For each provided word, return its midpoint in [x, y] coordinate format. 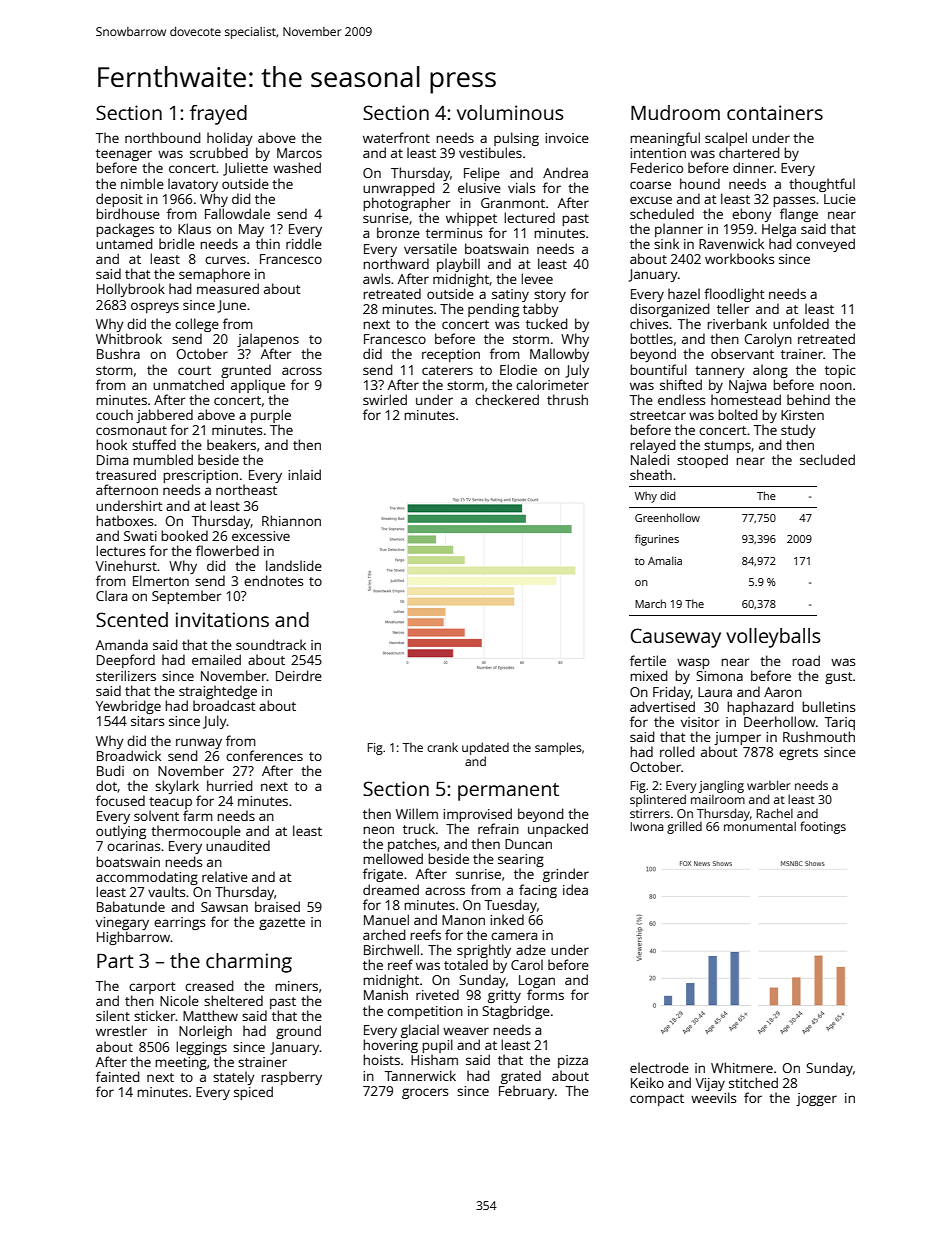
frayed [218, 115]
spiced [253, 1093]
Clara [111, 595]
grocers [425, 1093]
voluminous [510, 112]
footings [823, 827]
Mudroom [675, 112]
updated [485, 748]
